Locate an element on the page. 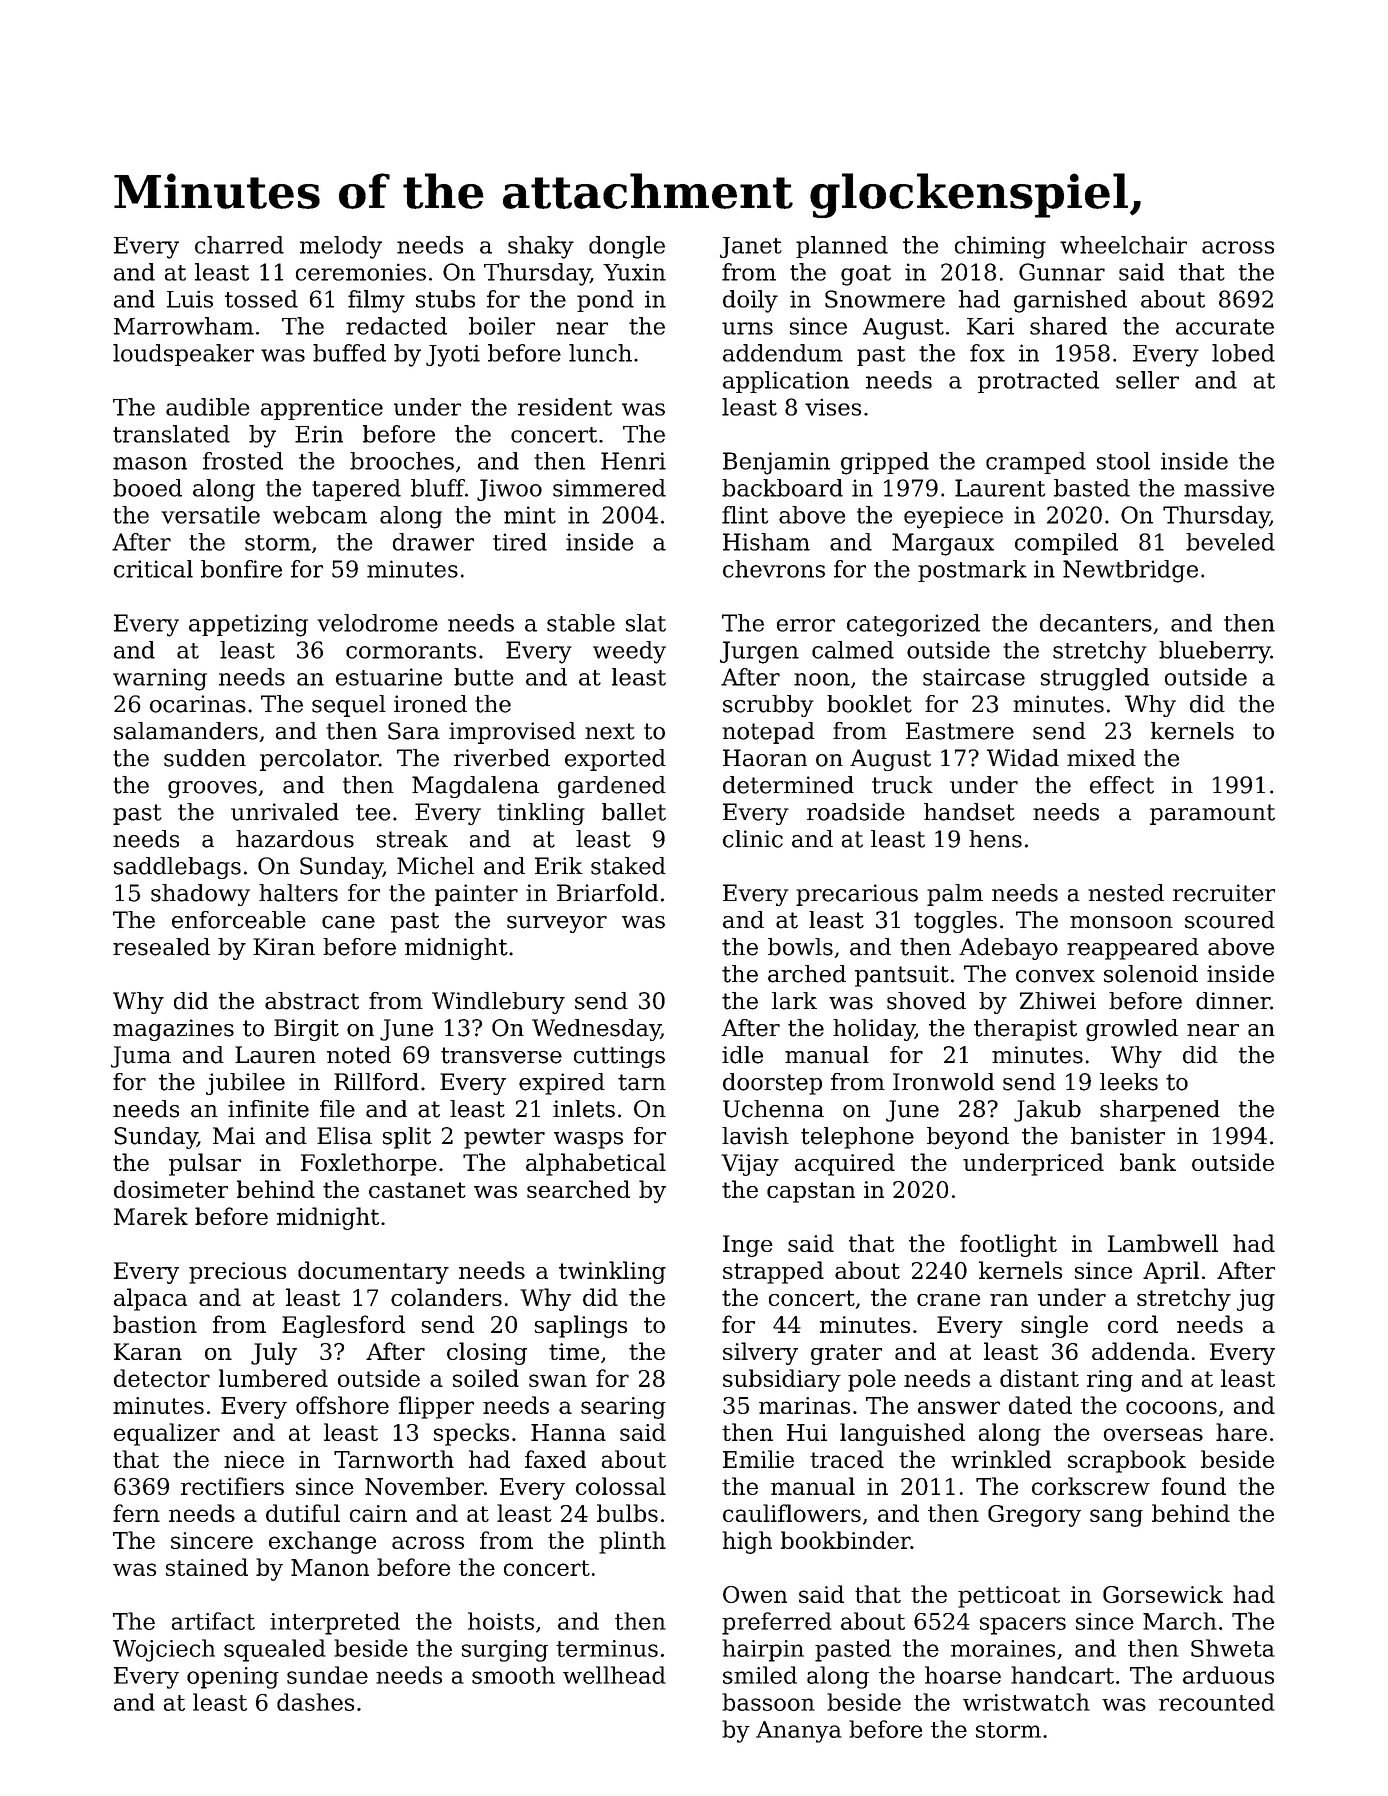 This image has width=1388, height=1796. booed is located at coordinates (147, 488).
